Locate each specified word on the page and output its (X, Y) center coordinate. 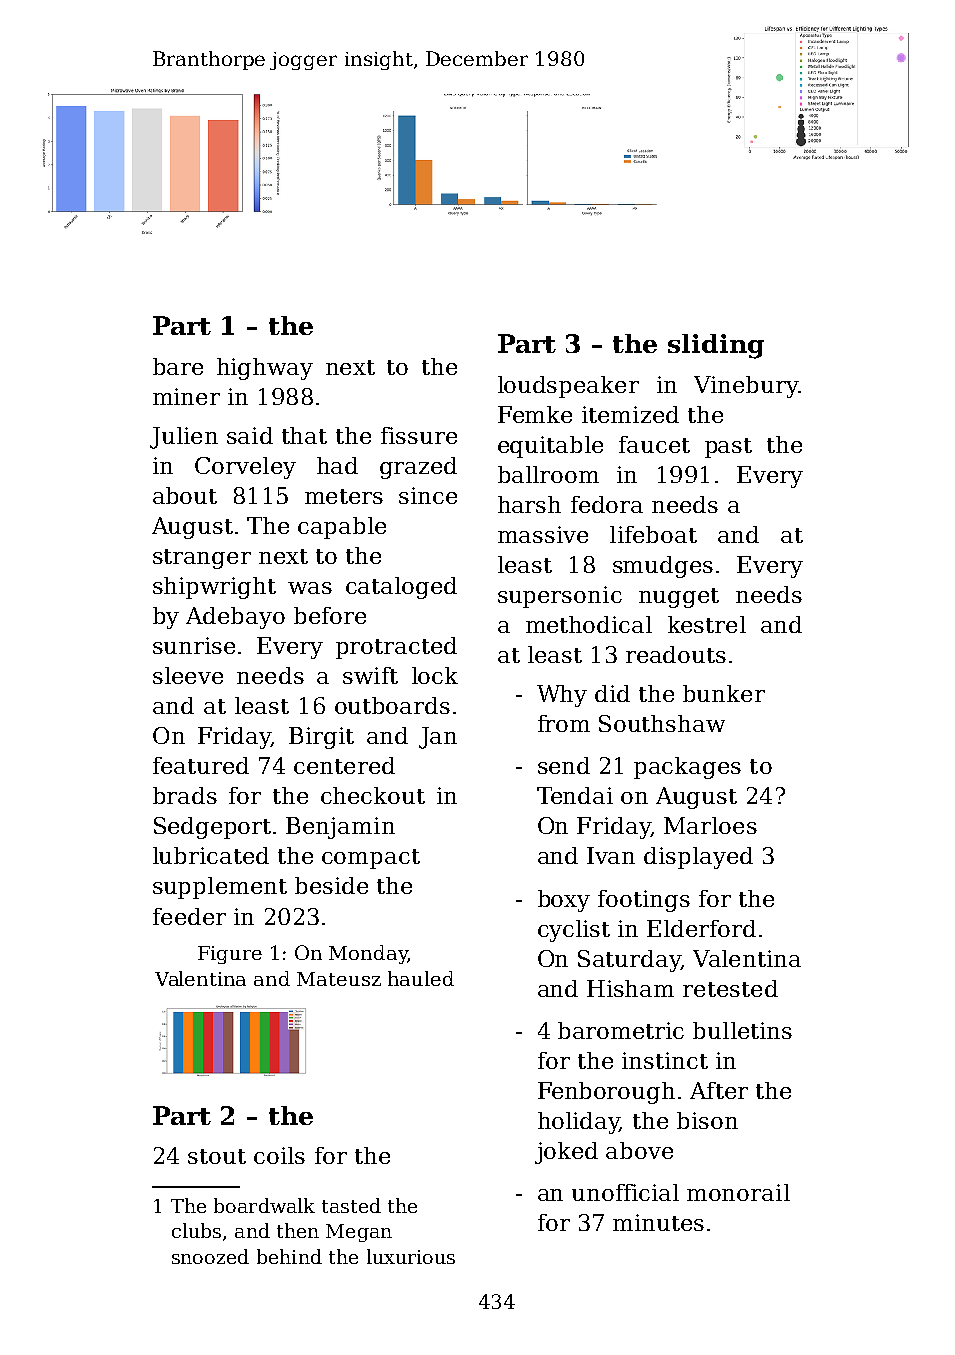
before (330, 615)
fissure (419, 435)
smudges (663, 567)
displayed (698, 858)
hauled (421, 978)
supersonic (560, 597)
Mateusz (339, 979)
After (719, 1090)
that (304, 435)
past (728, 448)
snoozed (210, 1256)
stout (217, 1156)
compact (371, 859)
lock (435, 675)
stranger (202, 559)
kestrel (707, 624)
